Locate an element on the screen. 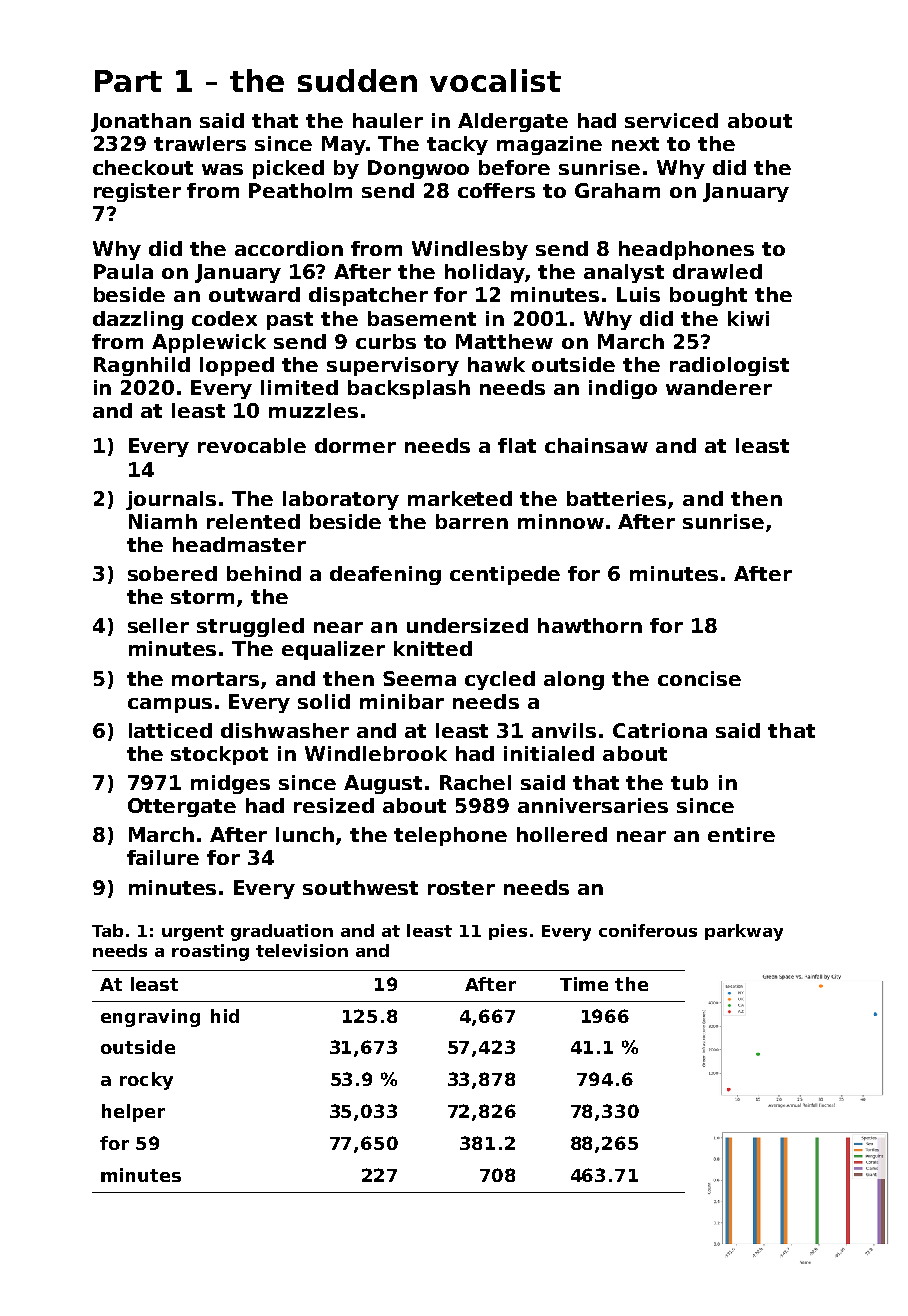 The width and height of the screenshot is (908, 1316). helper is located at coordinates (133, 1113).
